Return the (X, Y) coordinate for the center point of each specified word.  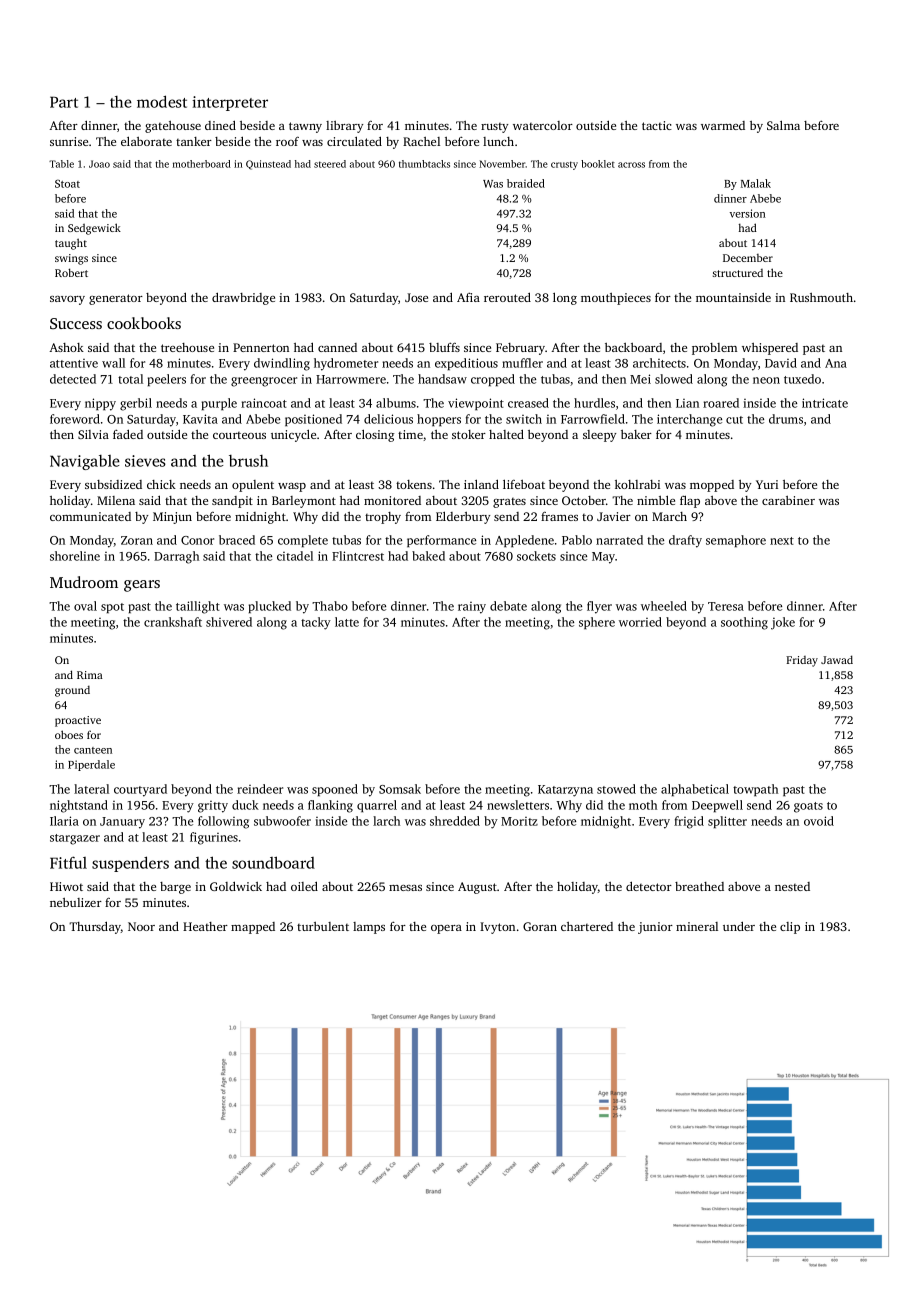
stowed (616, 789)
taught (71, 244)
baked (428, 556)
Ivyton (497, 928)
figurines (214, 838)
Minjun (172, 518)
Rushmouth (821, 297)
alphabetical (695, 790)
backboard (633, 347)
